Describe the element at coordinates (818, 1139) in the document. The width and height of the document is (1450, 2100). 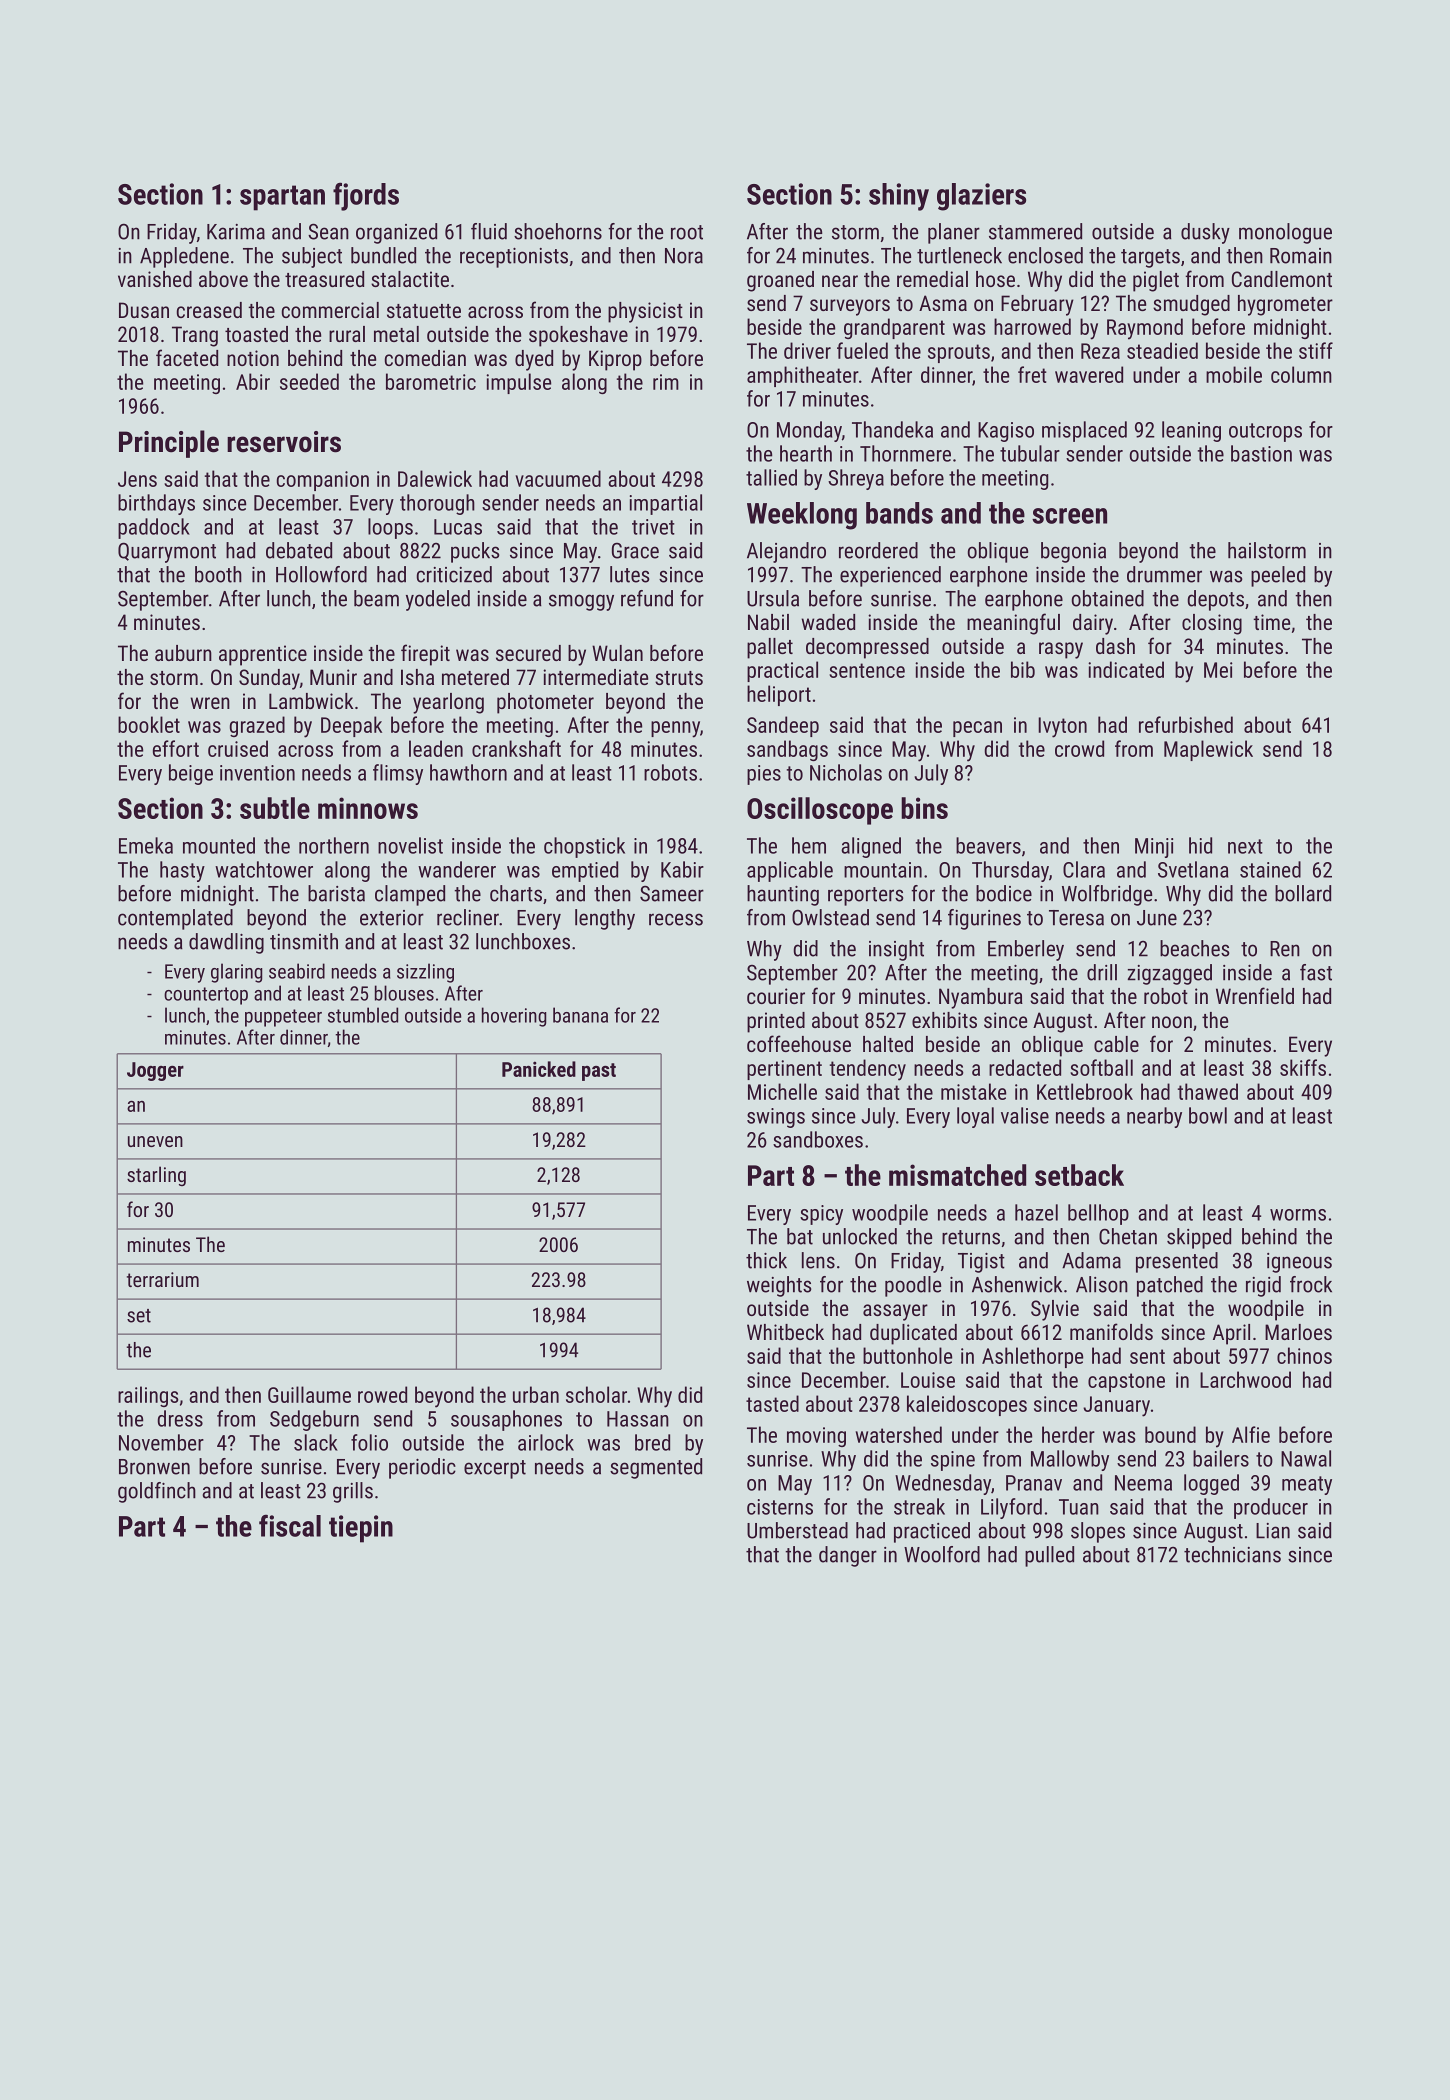
I see `sandboxes` at that location.
